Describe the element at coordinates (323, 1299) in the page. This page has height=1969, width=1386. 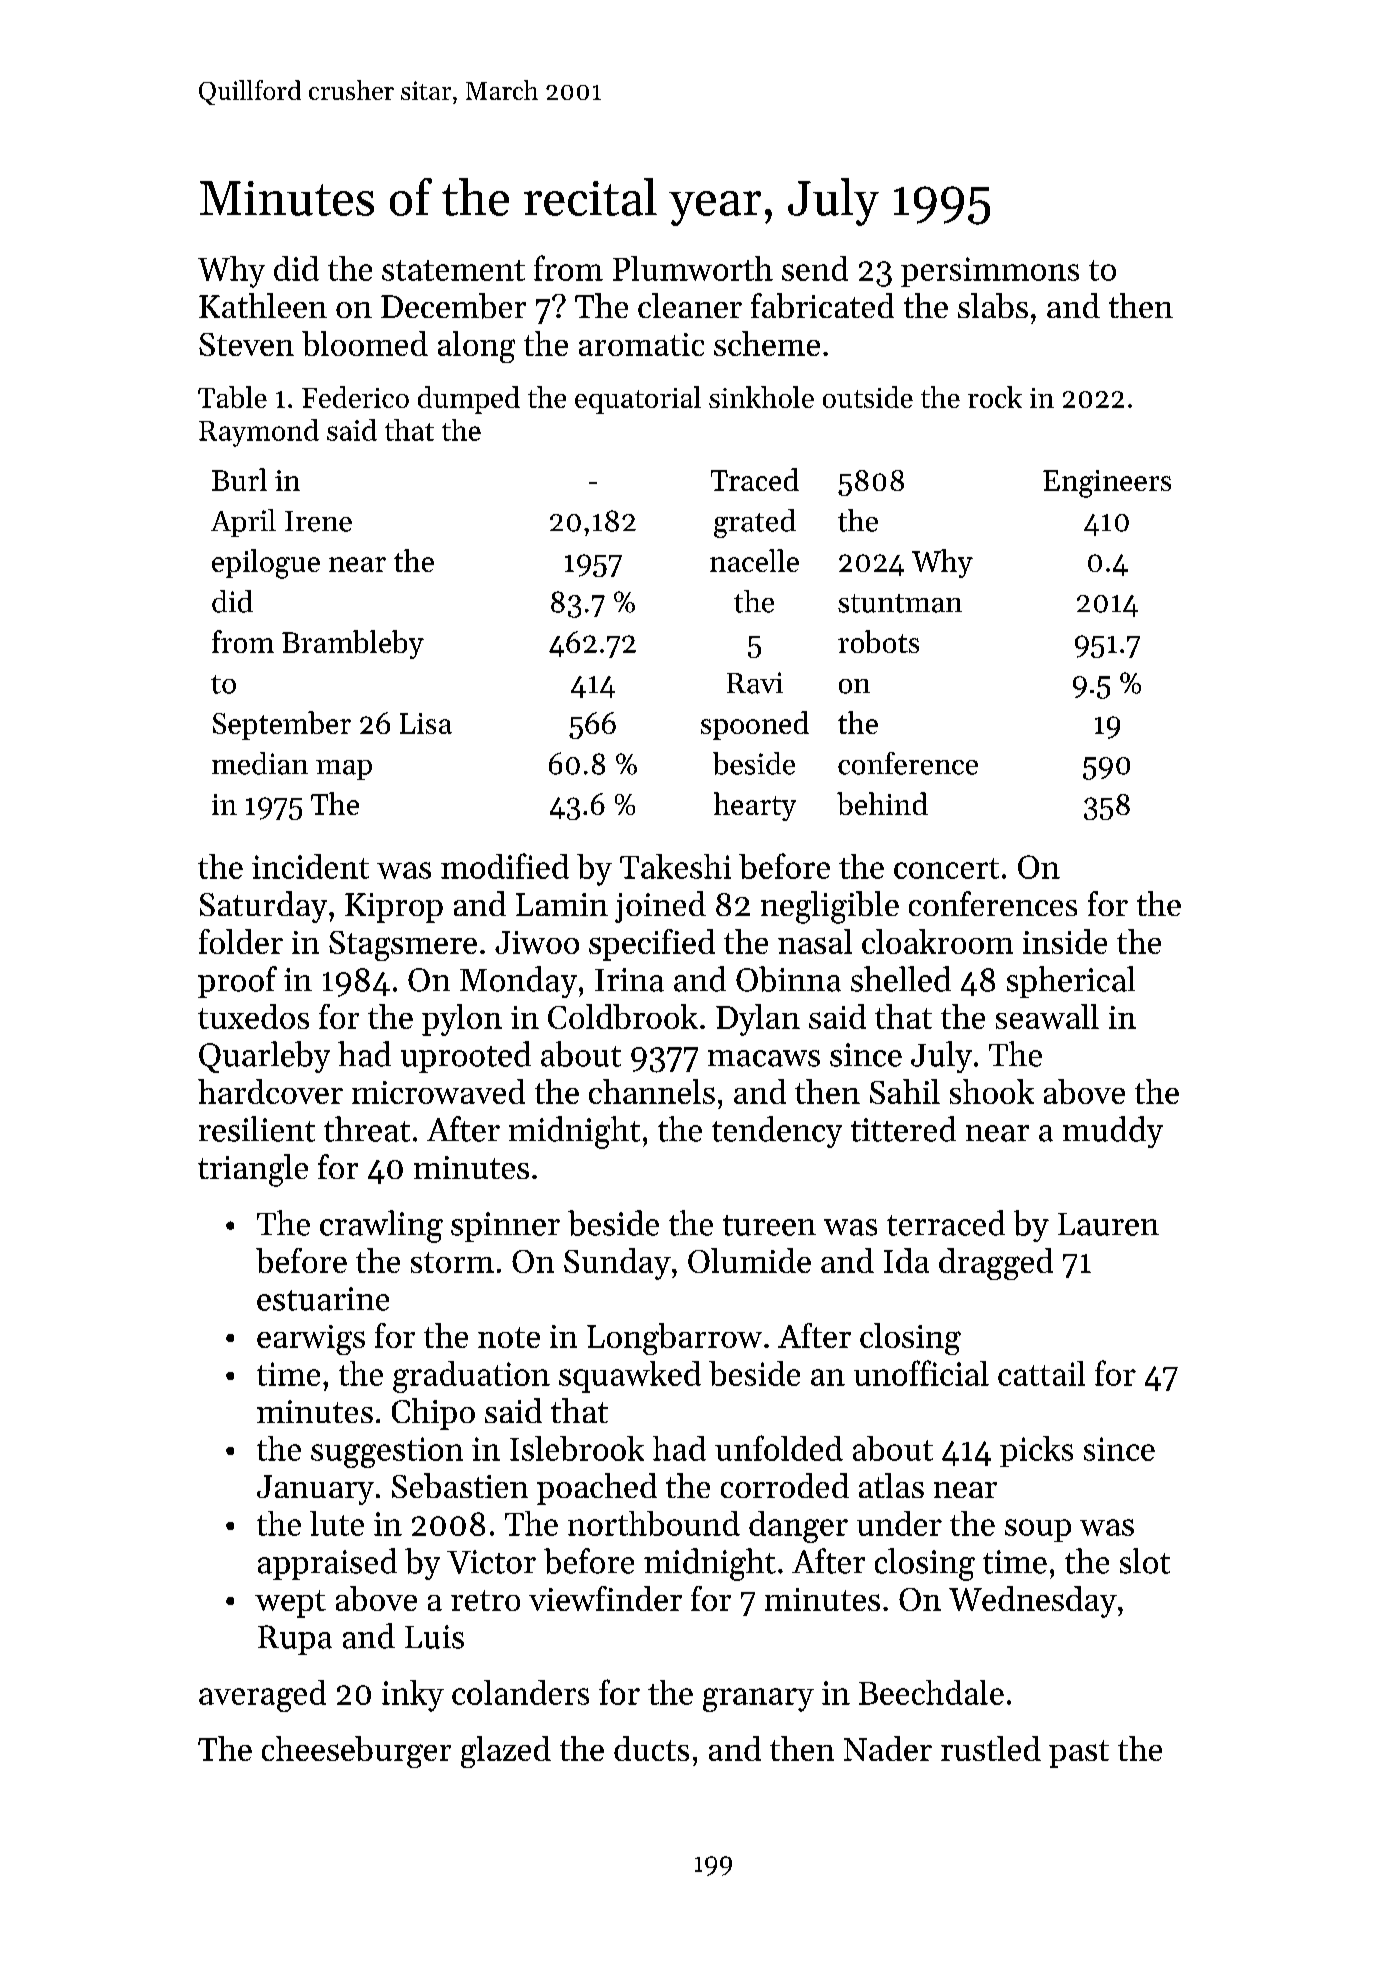
I see `estuarine` at that location.
